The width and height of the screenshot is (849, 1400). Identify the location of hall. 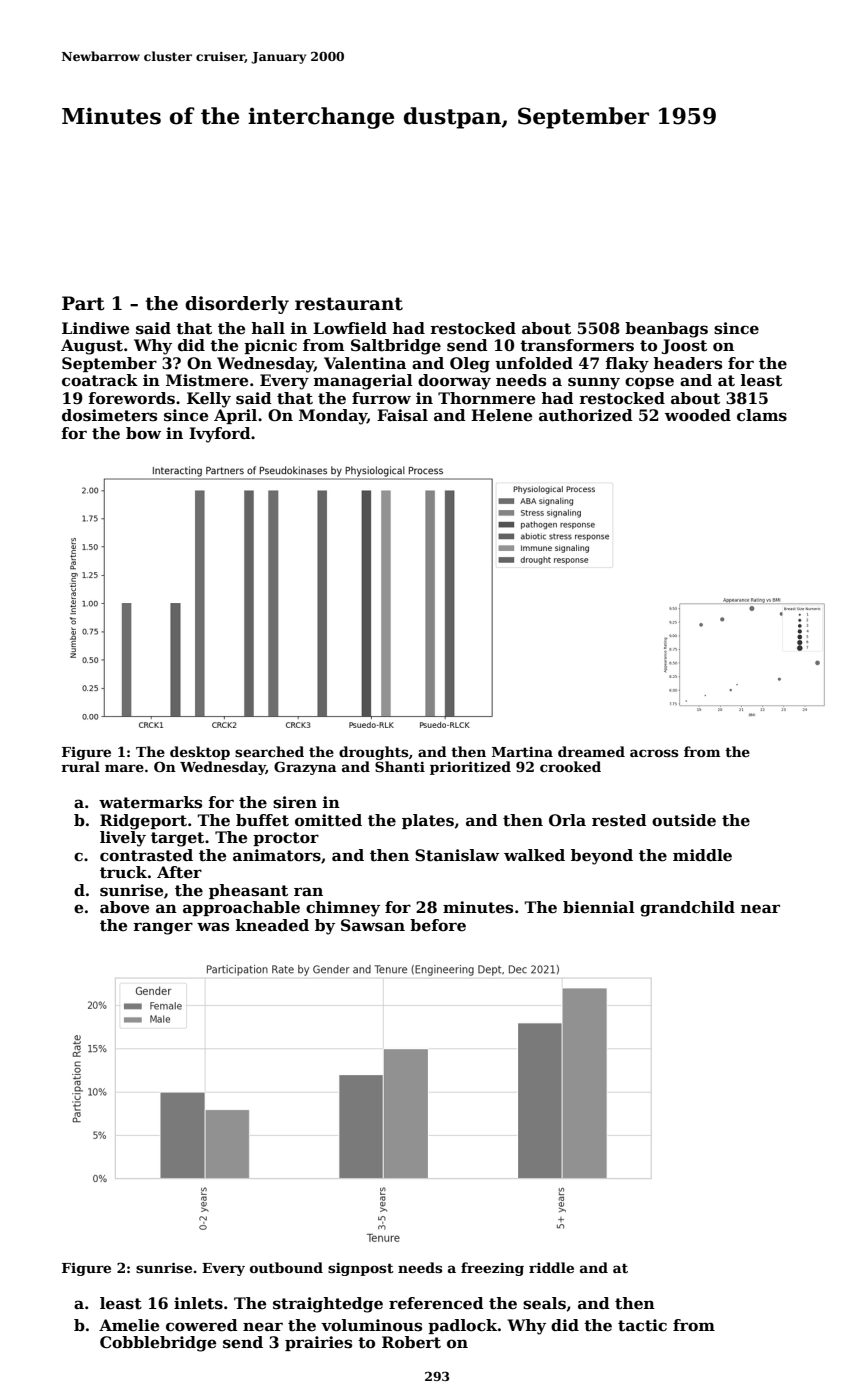
(268, 328).
